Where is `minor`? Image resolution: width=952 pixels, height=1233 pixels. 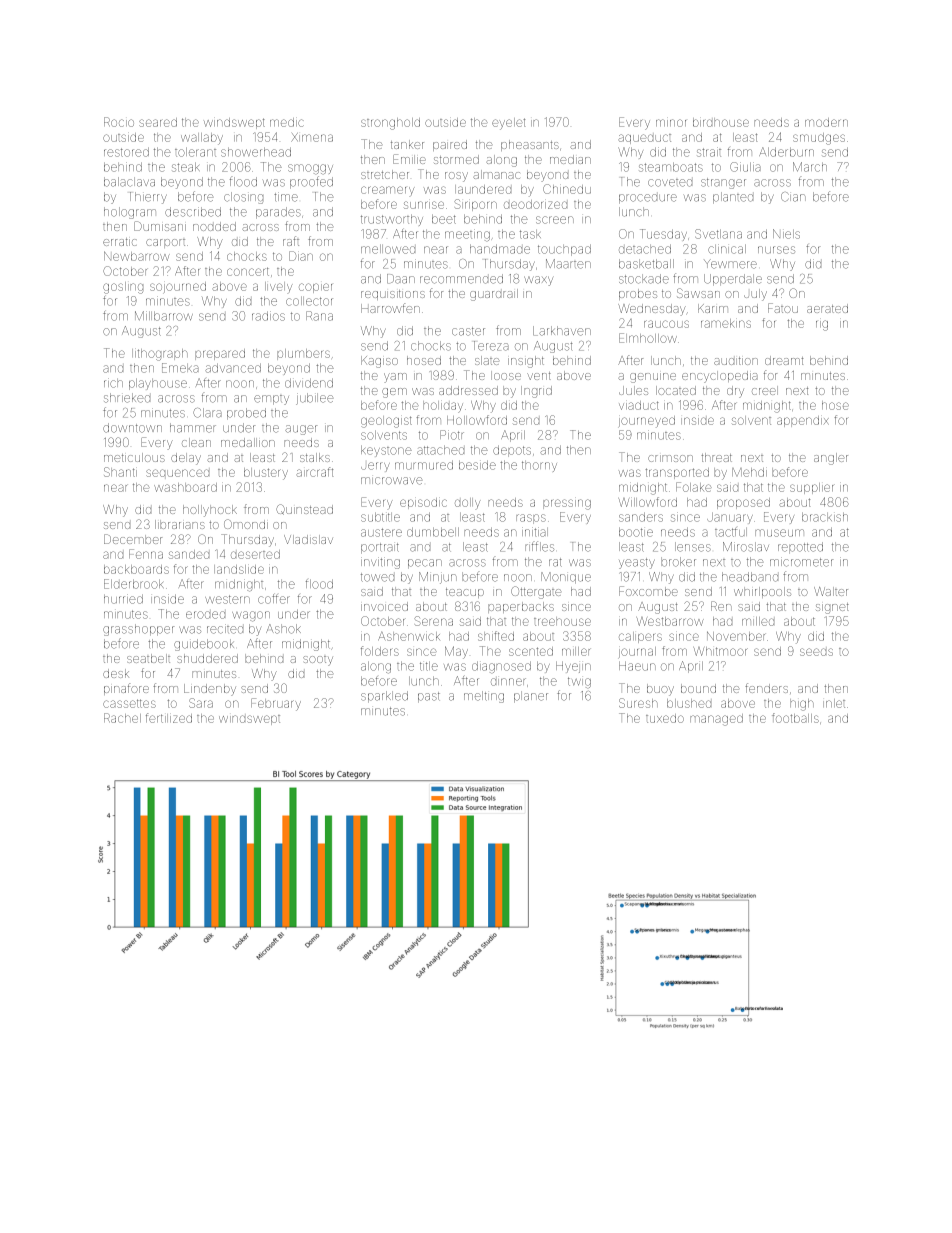 minor is located at coordinates (671, 123).
